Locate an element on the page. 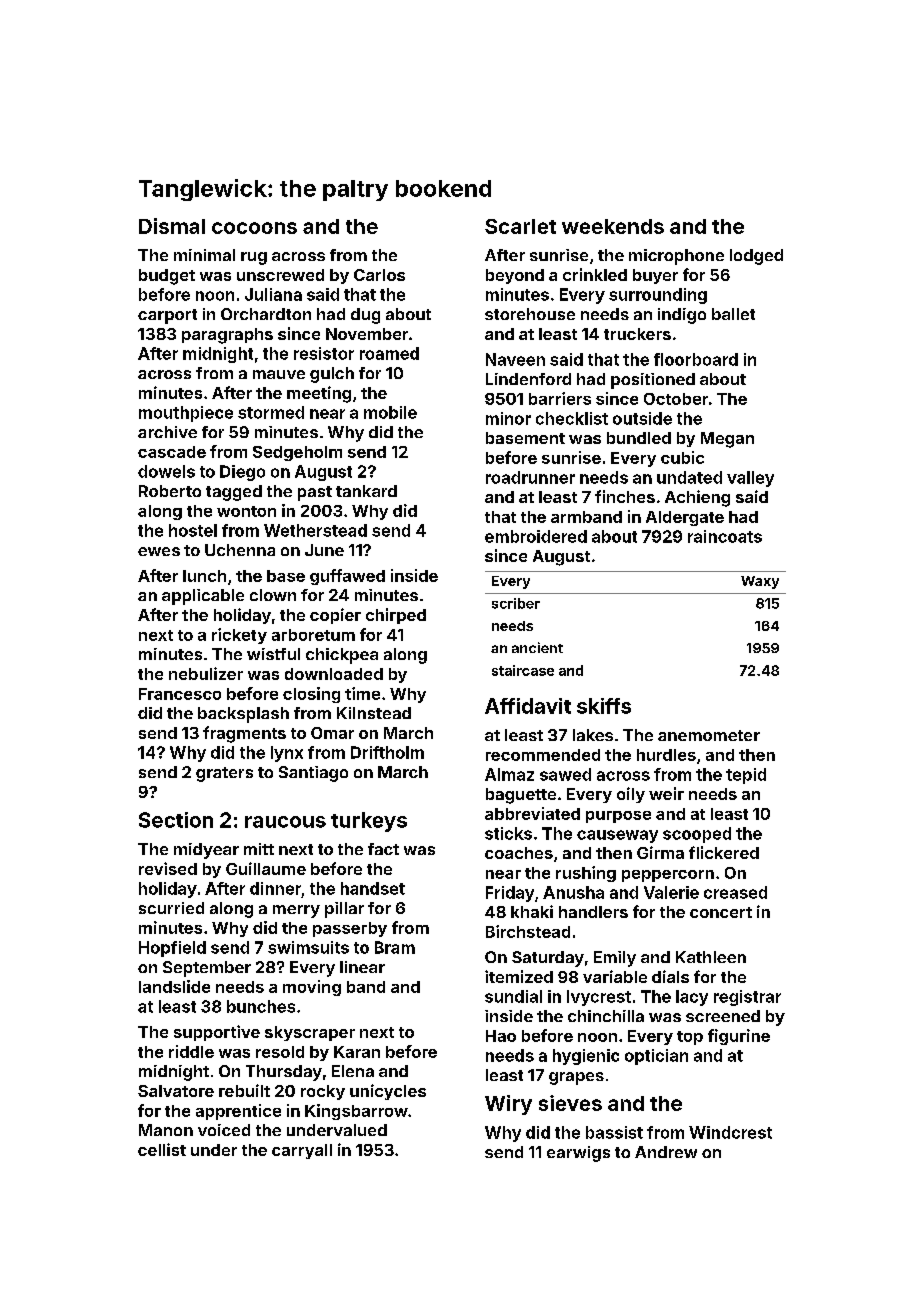  cocoons is located at coordinates (254, 228).
